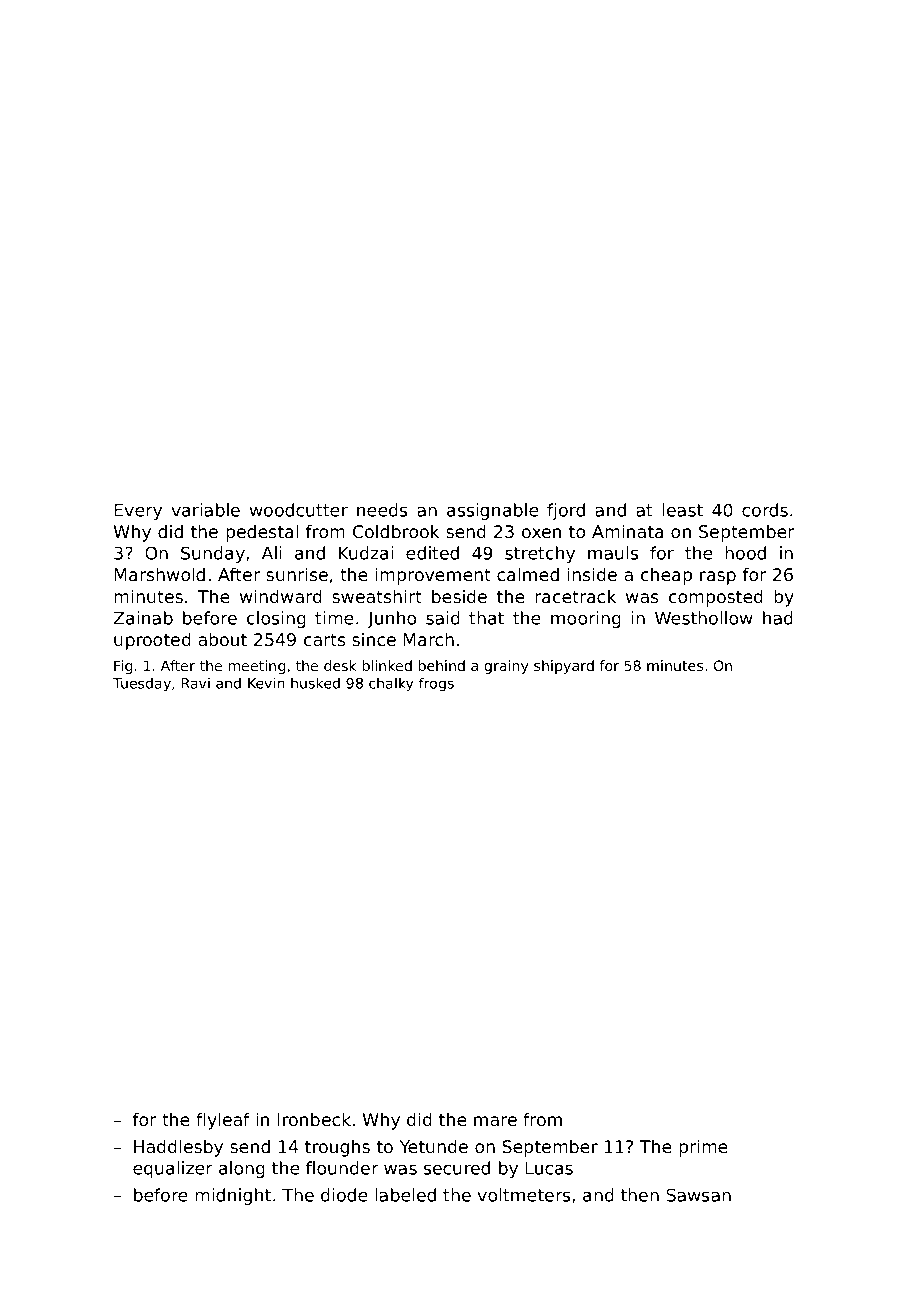  I want to click on hood, so click(745, 553).
